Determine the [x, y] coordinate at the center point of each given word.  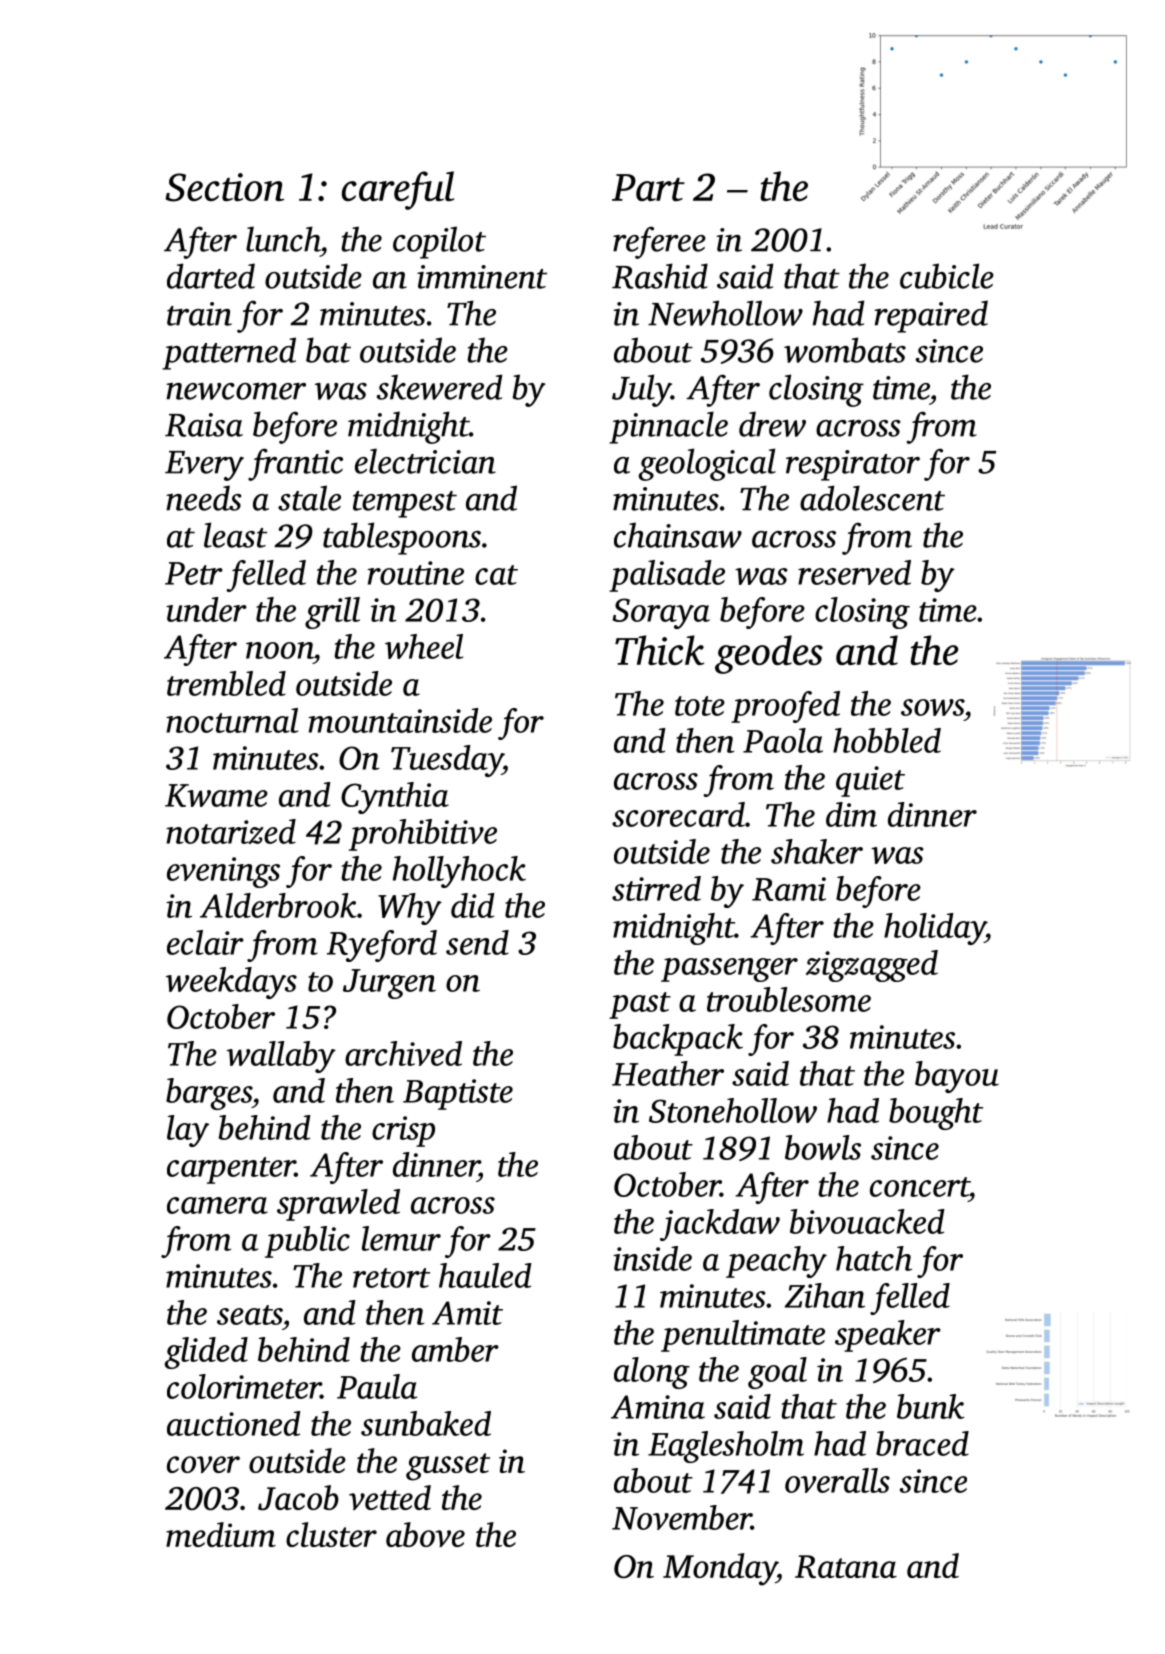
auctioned [234, 1423]
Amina [658, 1407]
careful [398, 190]
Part [648, 187]
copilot [439, 242]
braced [922, 1443]
